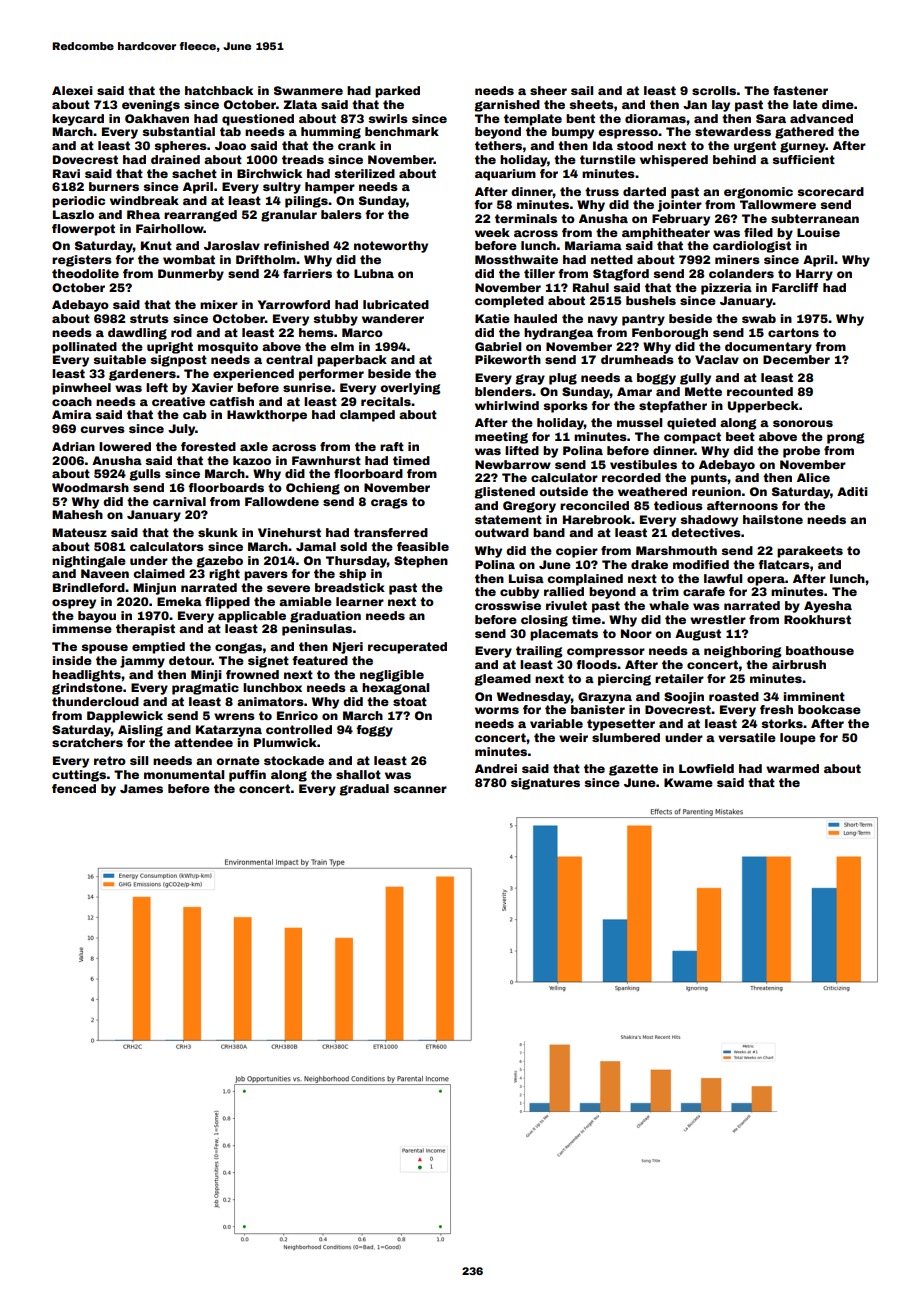  I want to click on gleamed, so click(503, 680).
